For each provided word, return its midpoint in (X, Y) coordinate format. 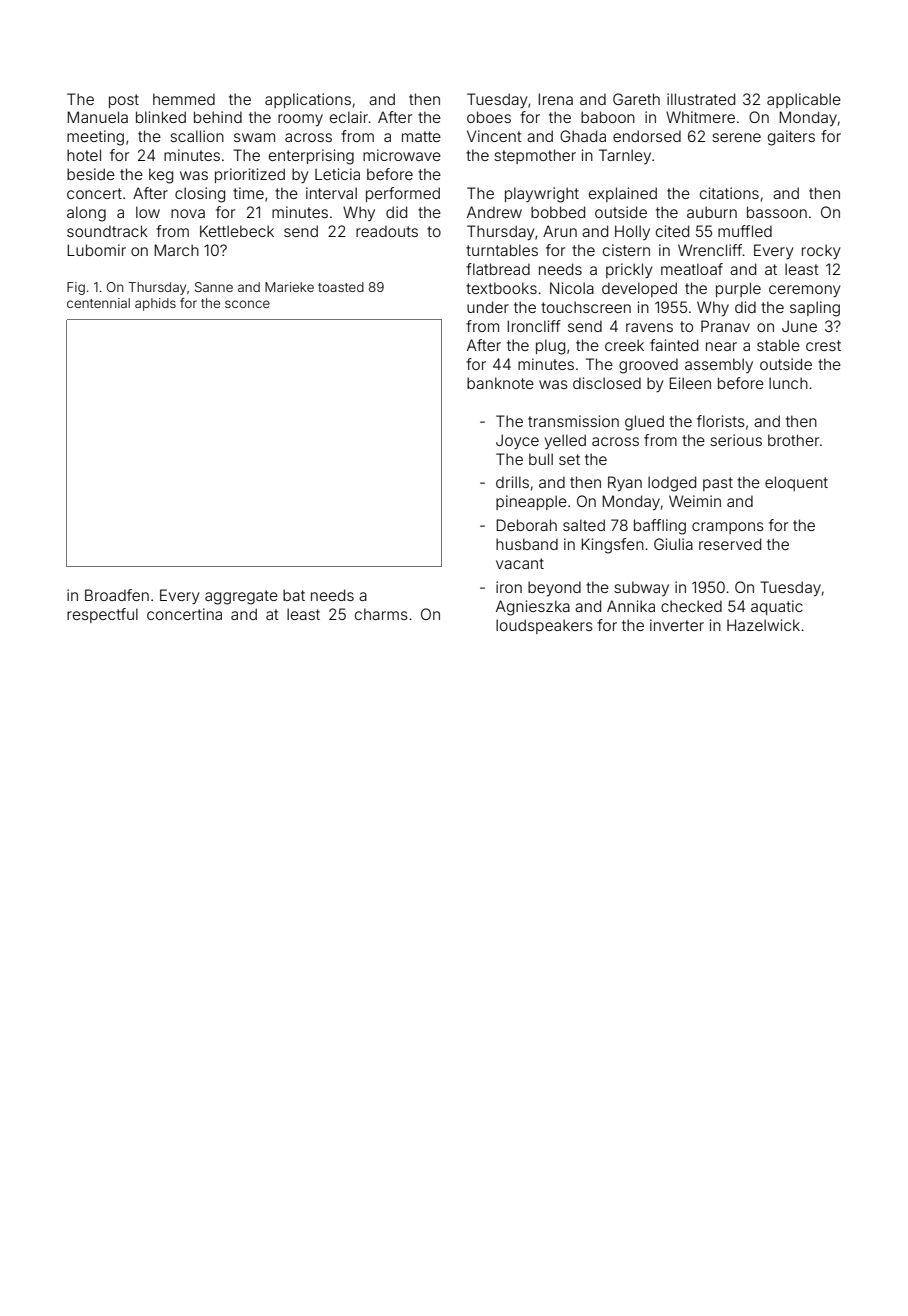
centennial (98, 303)
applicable (804, 100)
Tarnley (625, 156)
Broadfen (117, 595)
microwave (402, 155)
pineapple (531, 502)
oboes (489, 117)
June (799, 326)
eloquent (796, 483)
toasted (341, 287)
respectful (102, 615)
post (124, 101)
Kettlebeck (237, 231)
